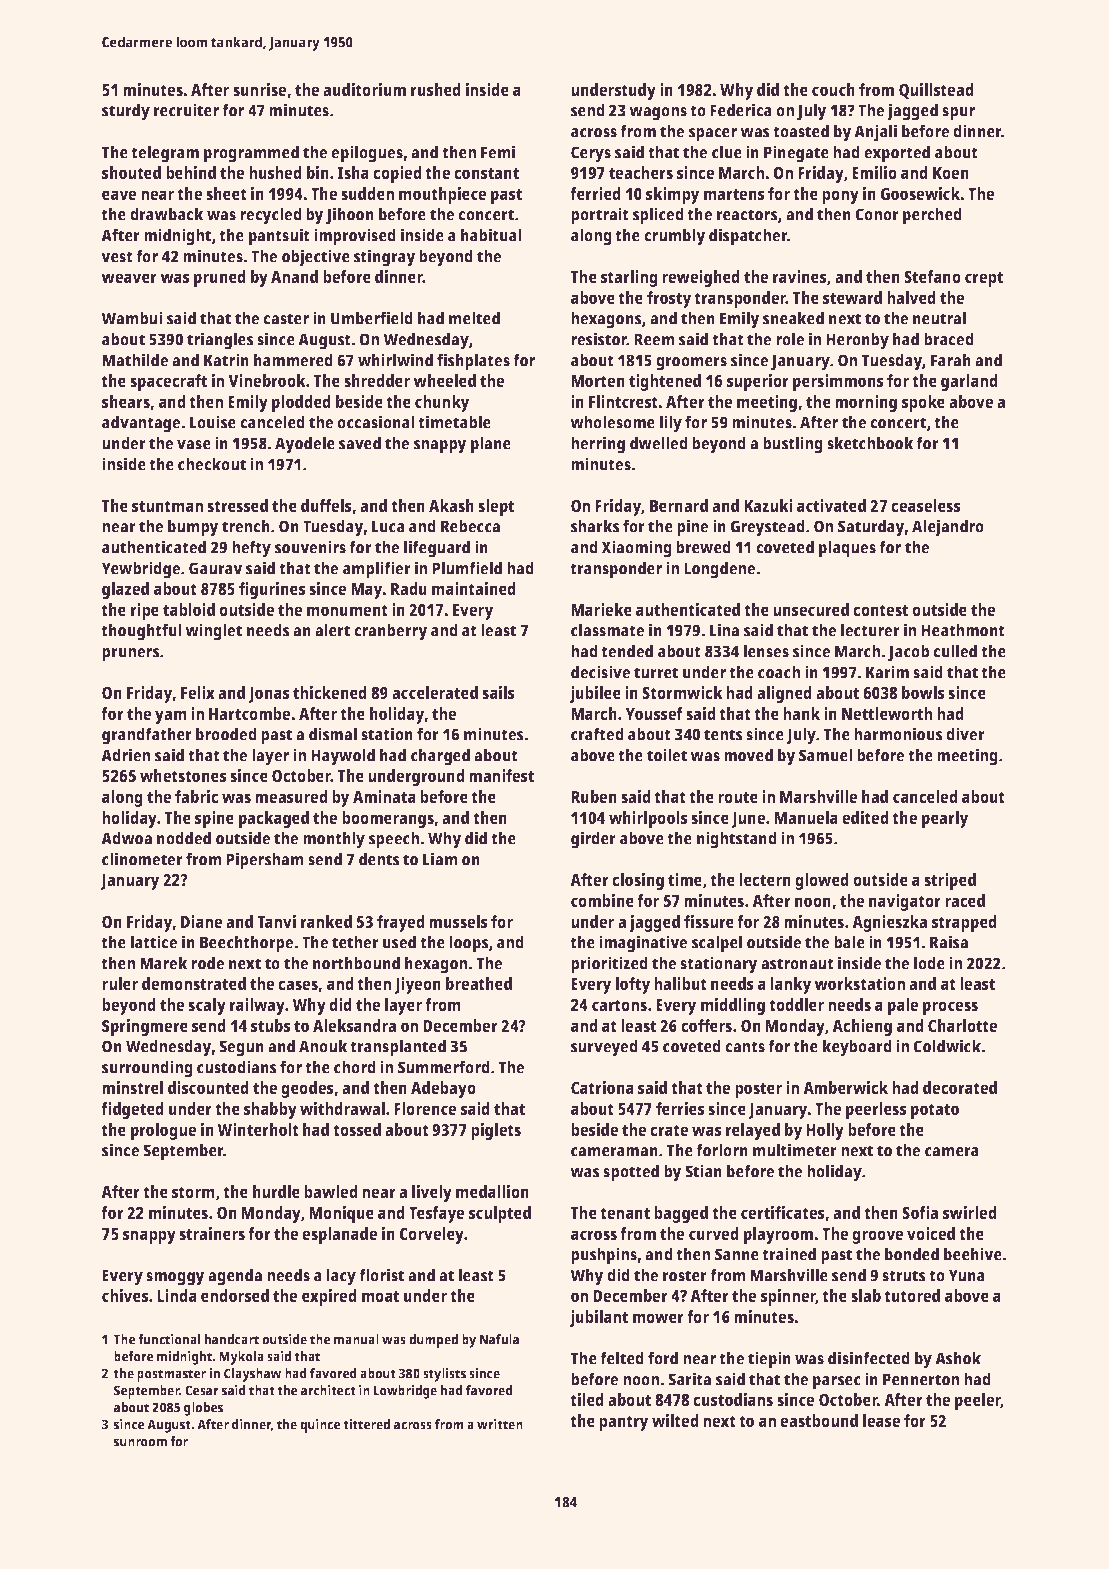 The height and width of the image is (1569, 1109). What do you see at coordinates (367, 154) in the image?
I see `epilogues` at bounding box center [367, 154].
